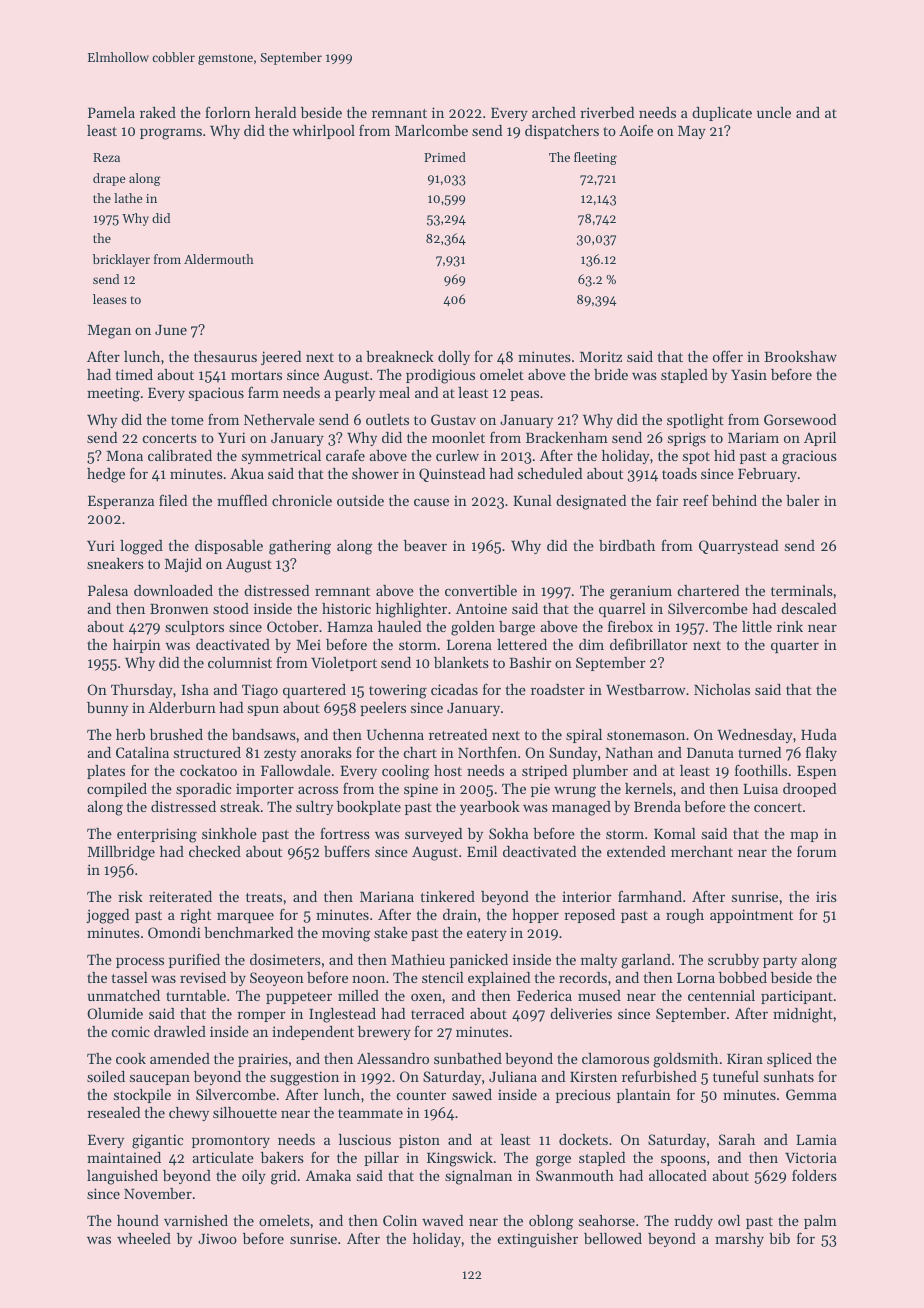 Image resolution: width=924 pixels, height=1308 pixels. What do you see at coordinates (264, 897) in the screenshot?
I see `treats` at bounding box center [264, 897].
